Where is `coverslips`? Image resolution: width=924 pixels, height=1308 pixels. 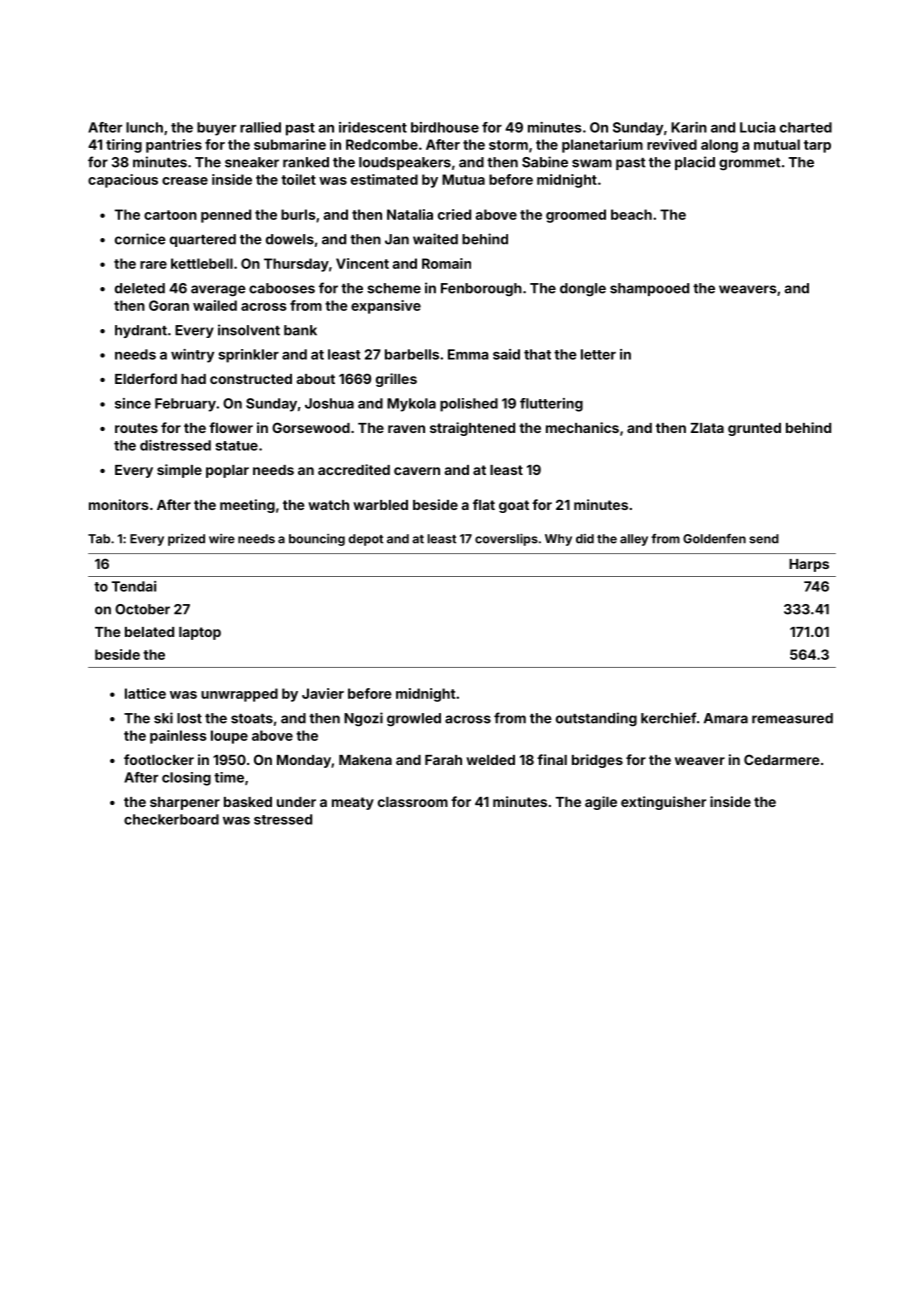
coverslips is located at coordinates (506, 539).
